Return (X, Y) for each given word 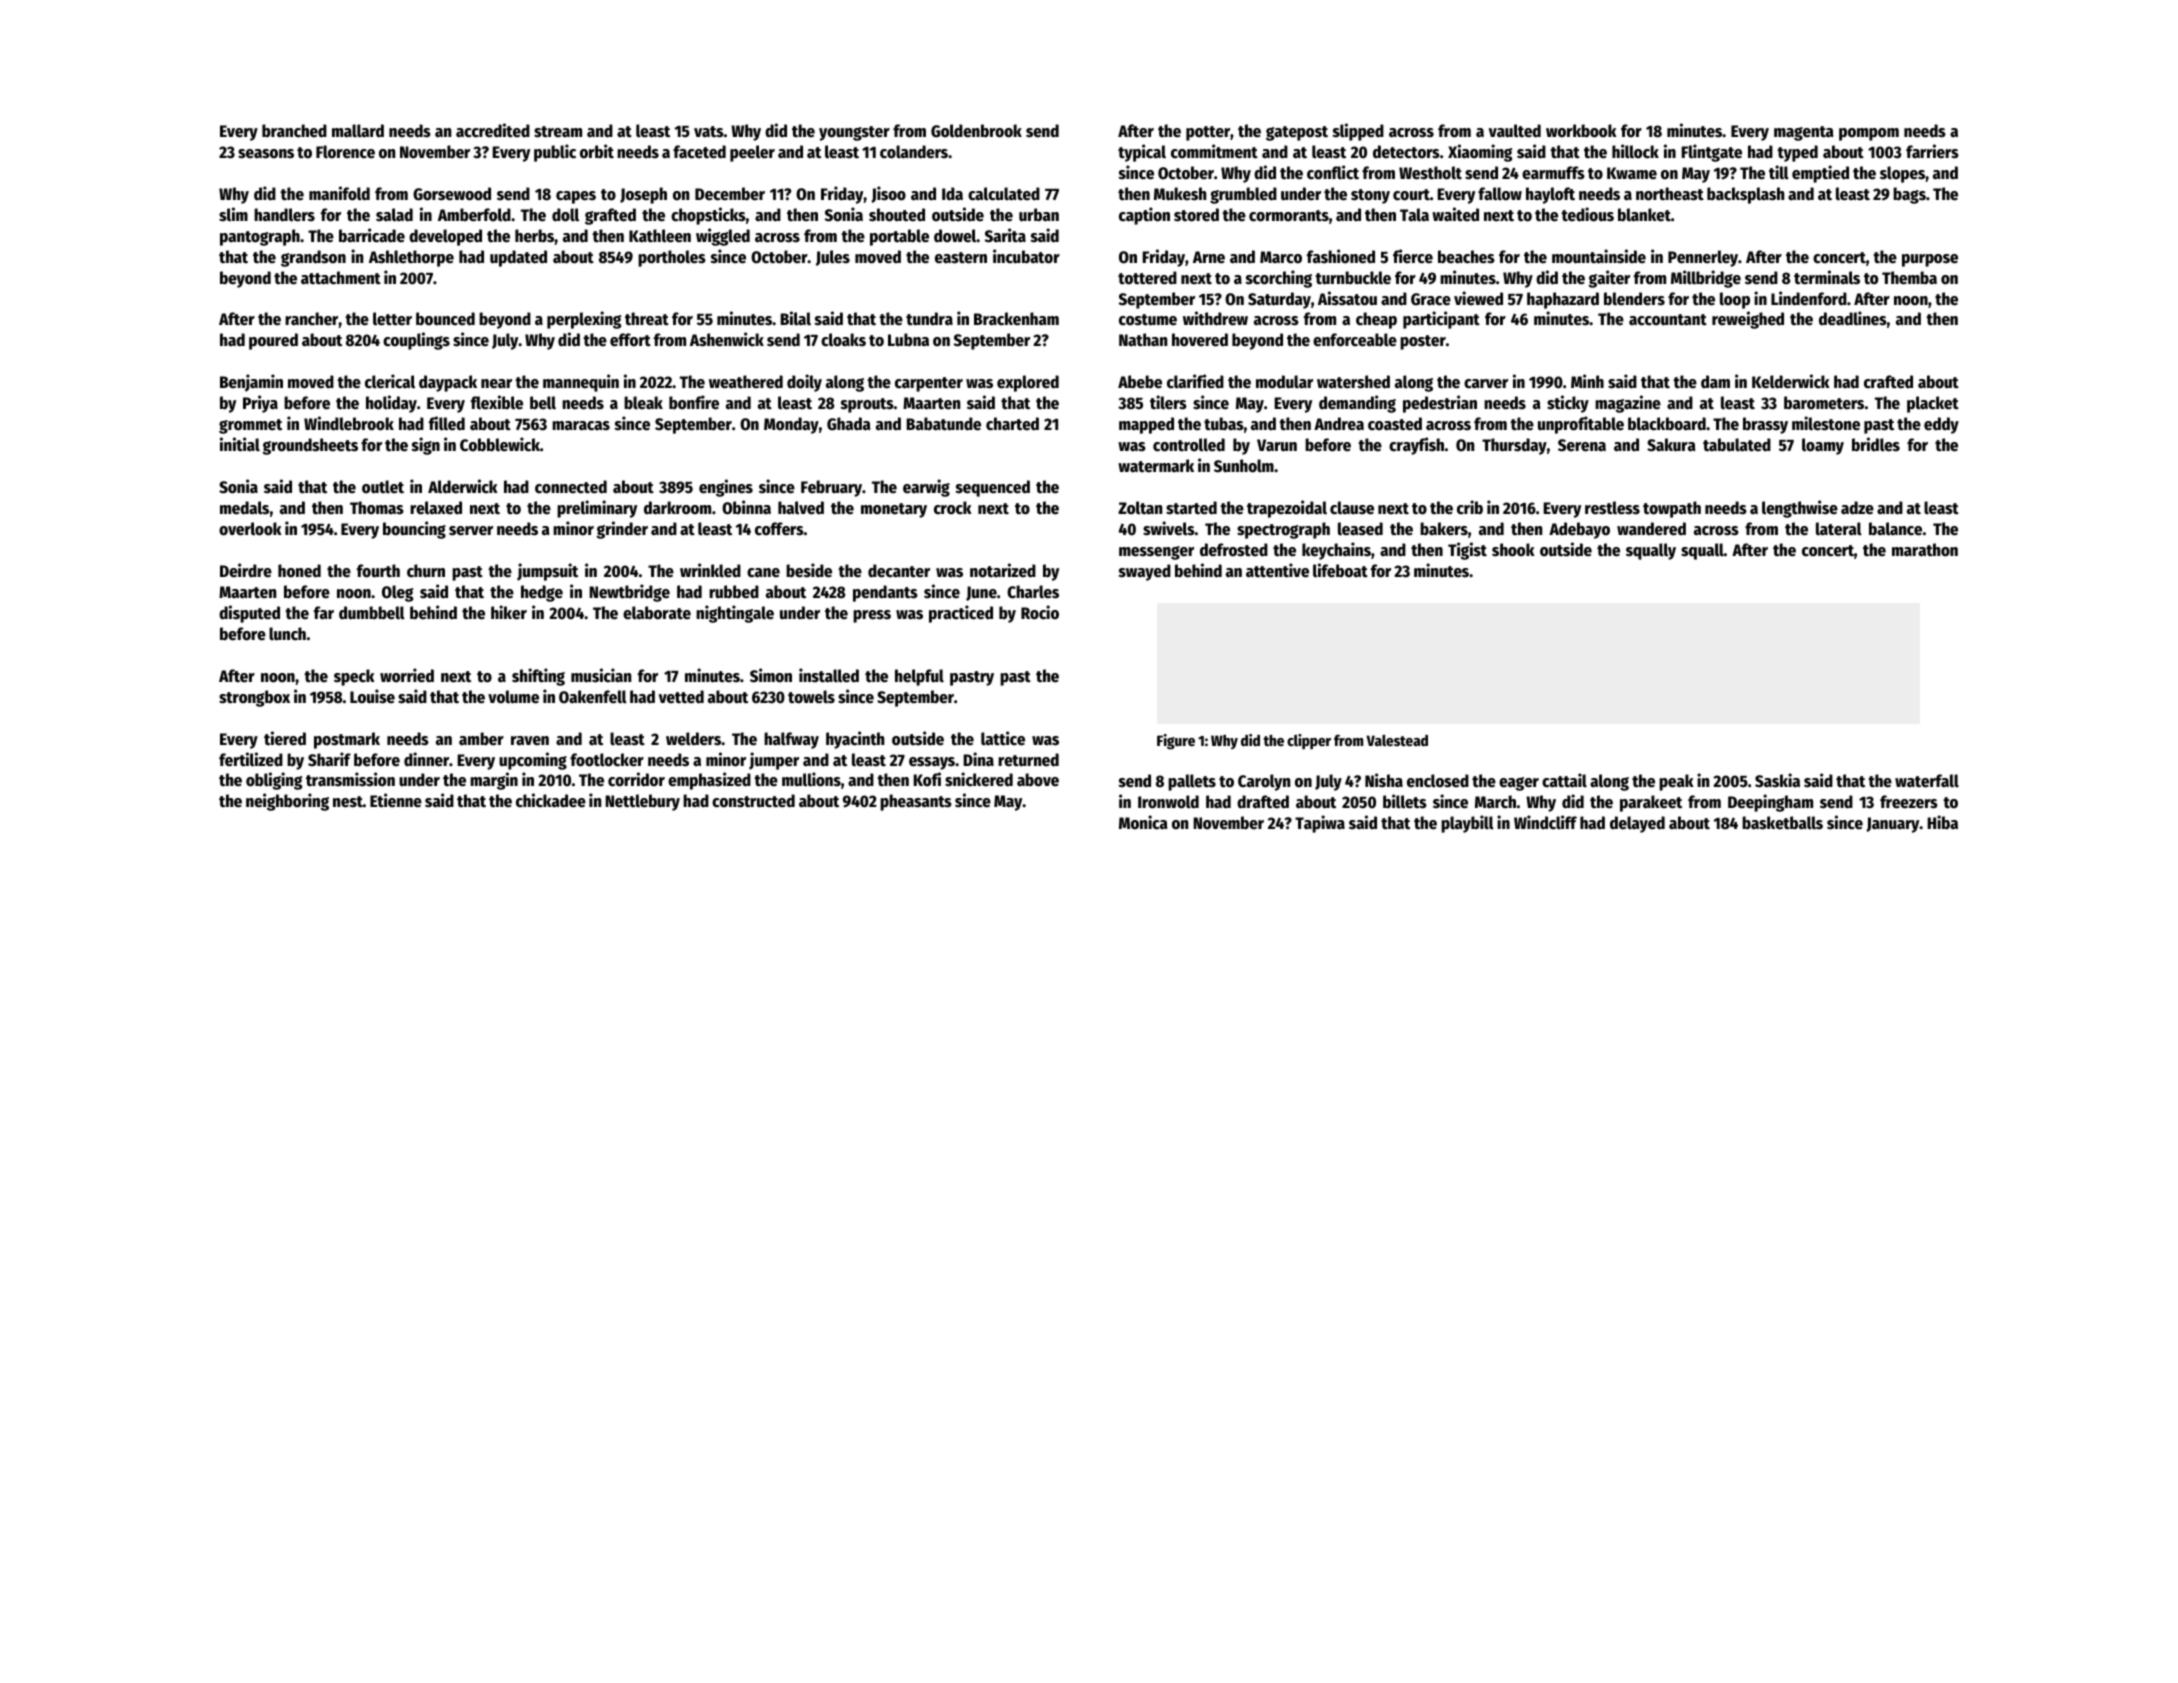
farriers (1932, 151)
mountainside (1599, 256)
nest (348, 802)
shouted (897, 215)
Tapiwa (1320, 824)
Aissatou (1347, 298)
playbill (1467, 824)
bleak (643, 403)
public (555, 153)
